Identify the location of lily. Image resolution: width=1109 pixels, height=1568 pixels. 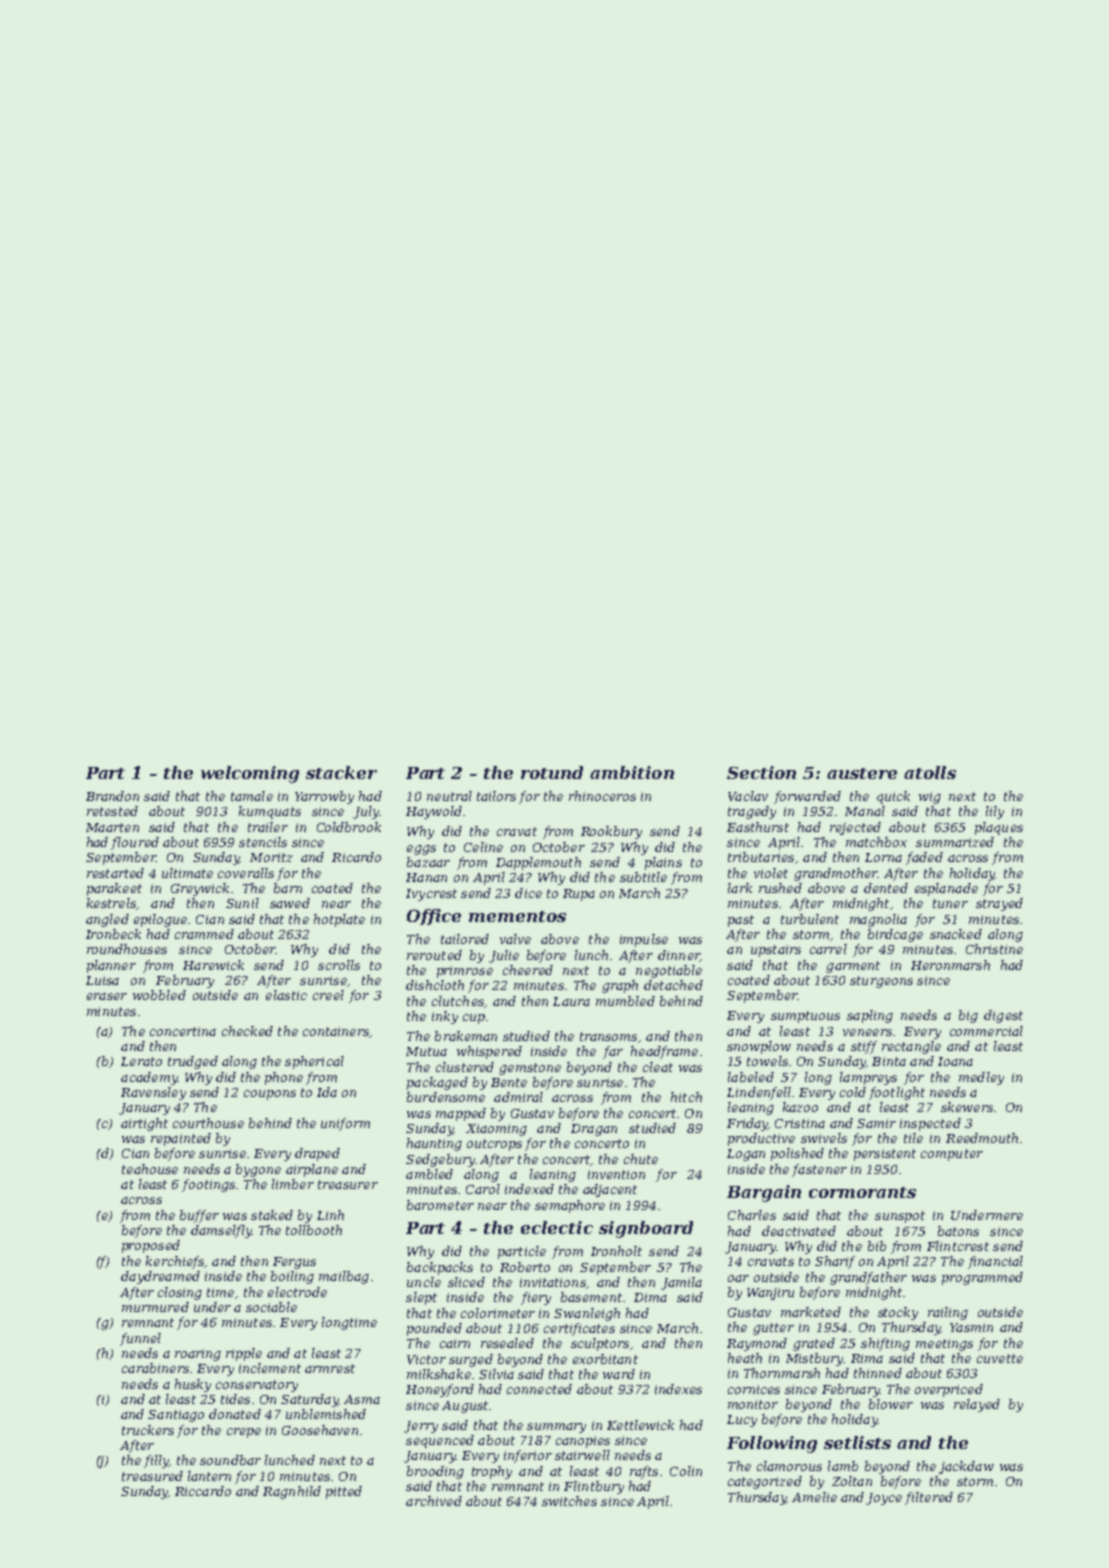
(995, 812).
